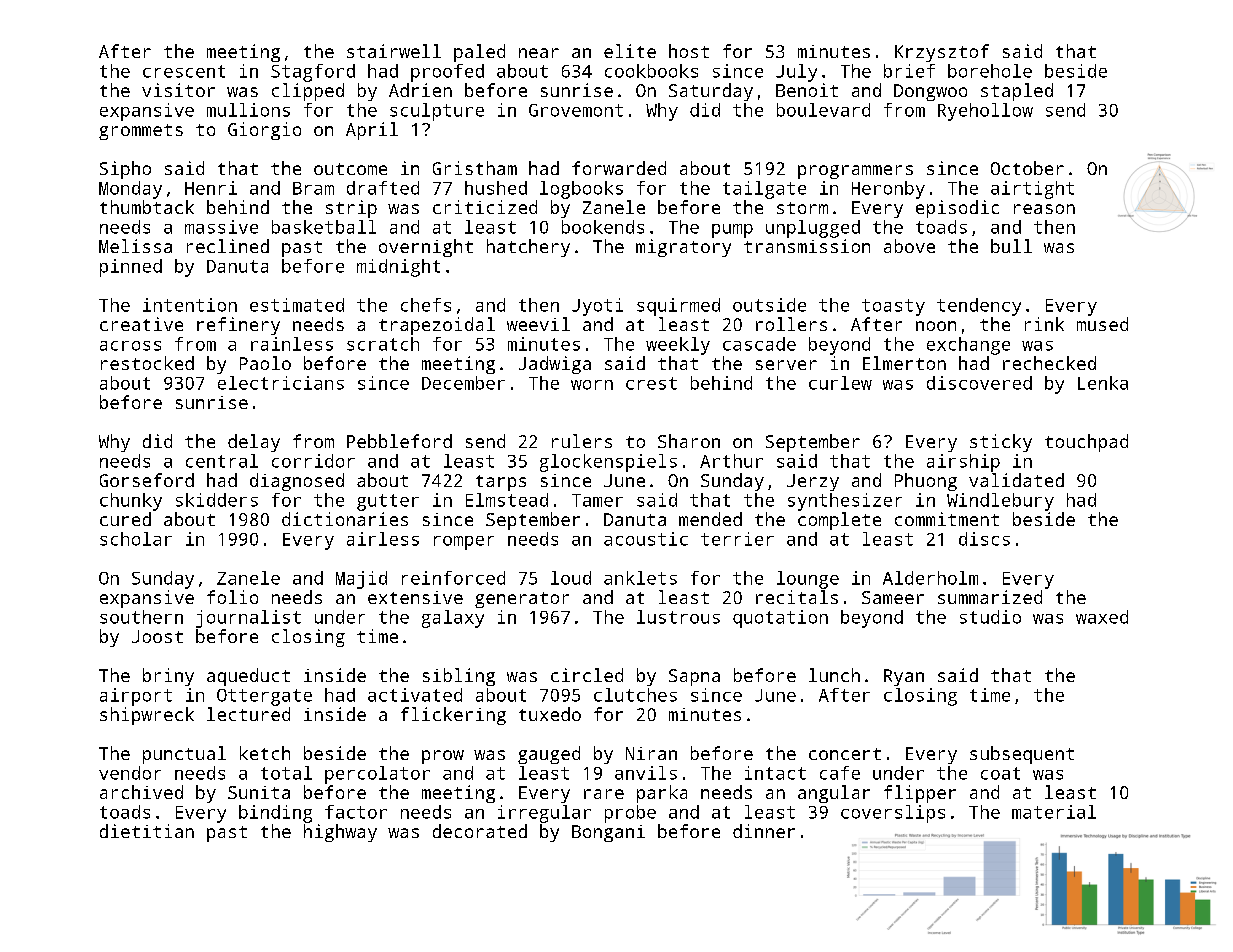 Image resolution: width=1233 pixels, height=952 pixels. What do you see at coordinates (131, 268) in the screenshot?
I see `pinned` at bounding box center [131, 268].
